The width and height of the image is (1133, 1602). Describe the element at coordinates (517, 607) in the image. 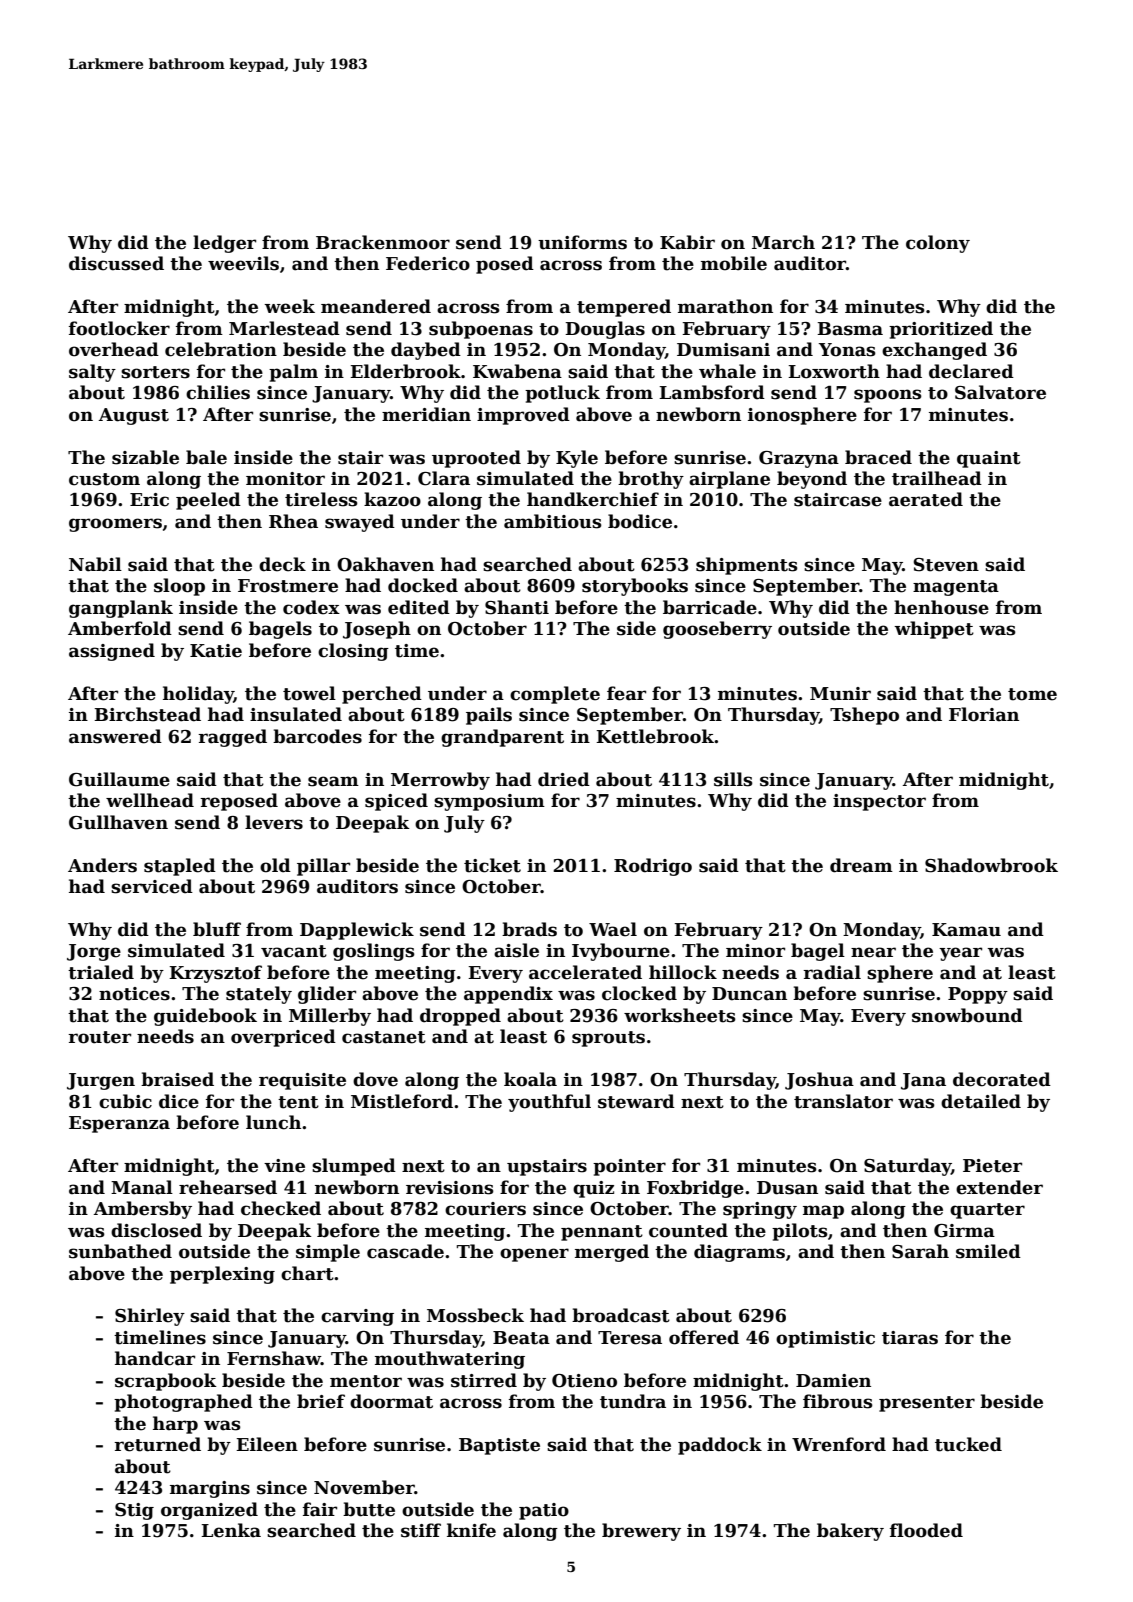

I see `Shanti` at that location.
